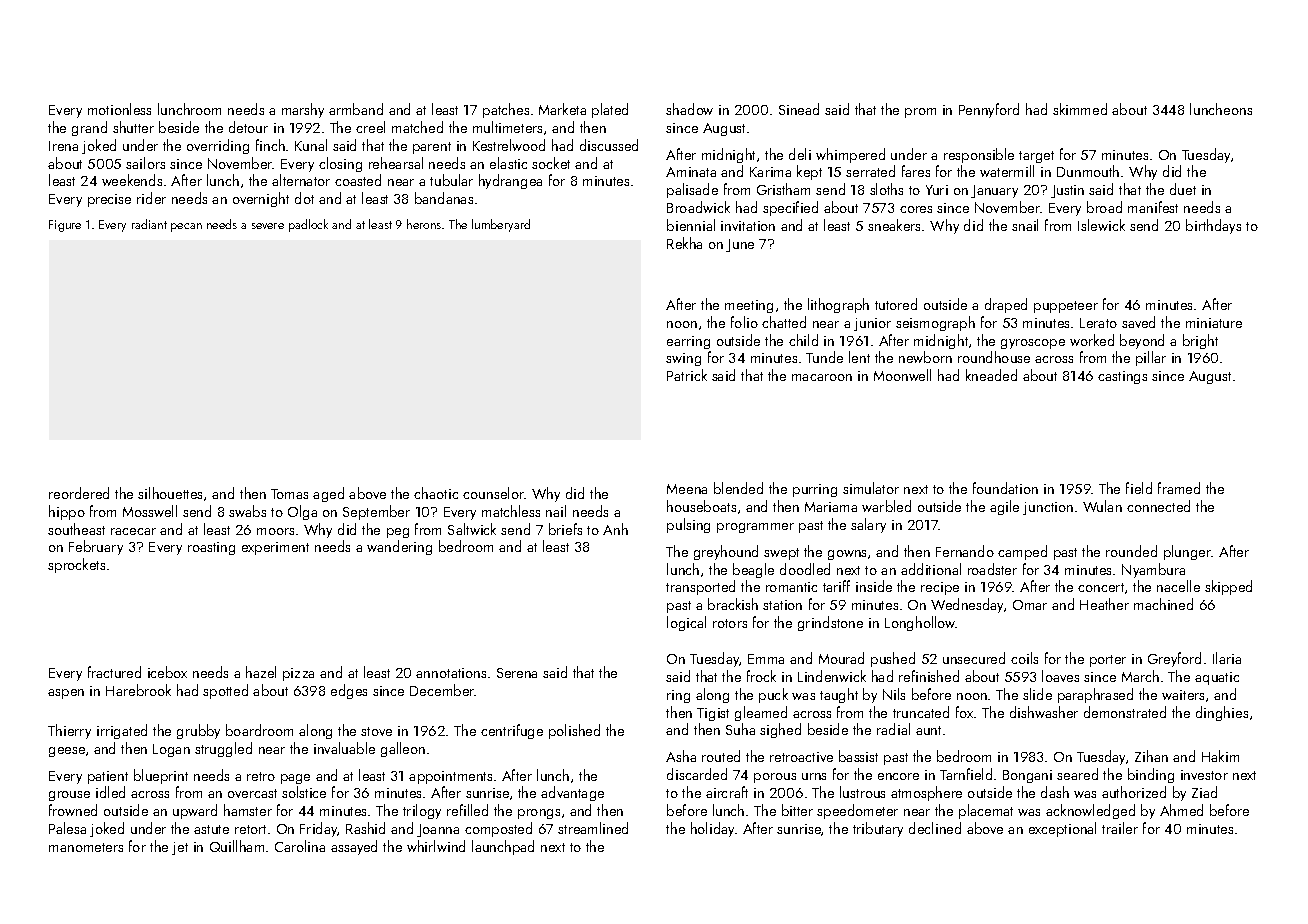  I want to click on June, so click(740, 245).
